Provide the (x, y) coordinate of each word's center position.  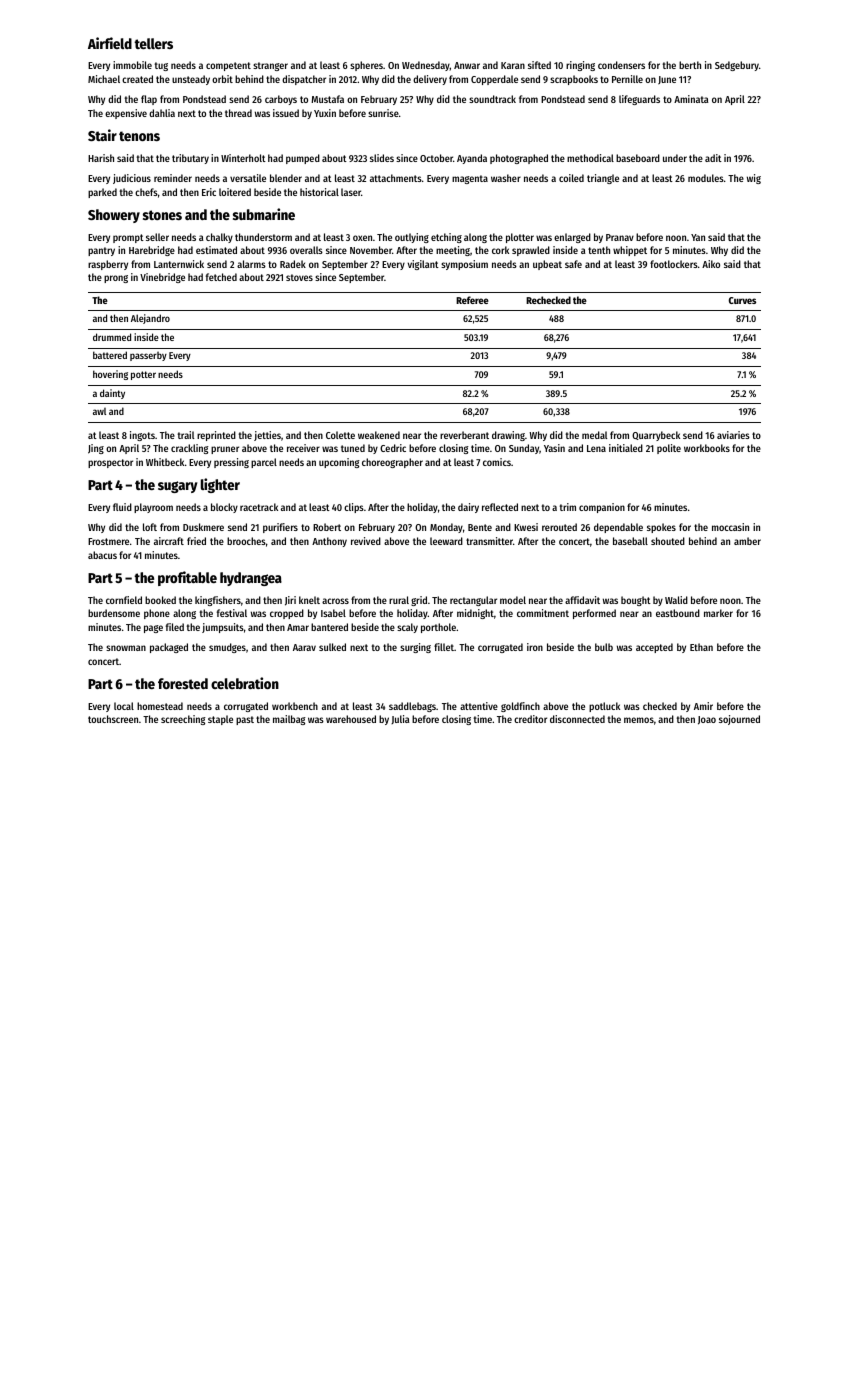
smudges (227, 648)
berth (690, 65)
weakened (379, 435)
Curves (742, 300)
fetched (221, 277)
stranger (270, 66)
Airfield (110, 43)
